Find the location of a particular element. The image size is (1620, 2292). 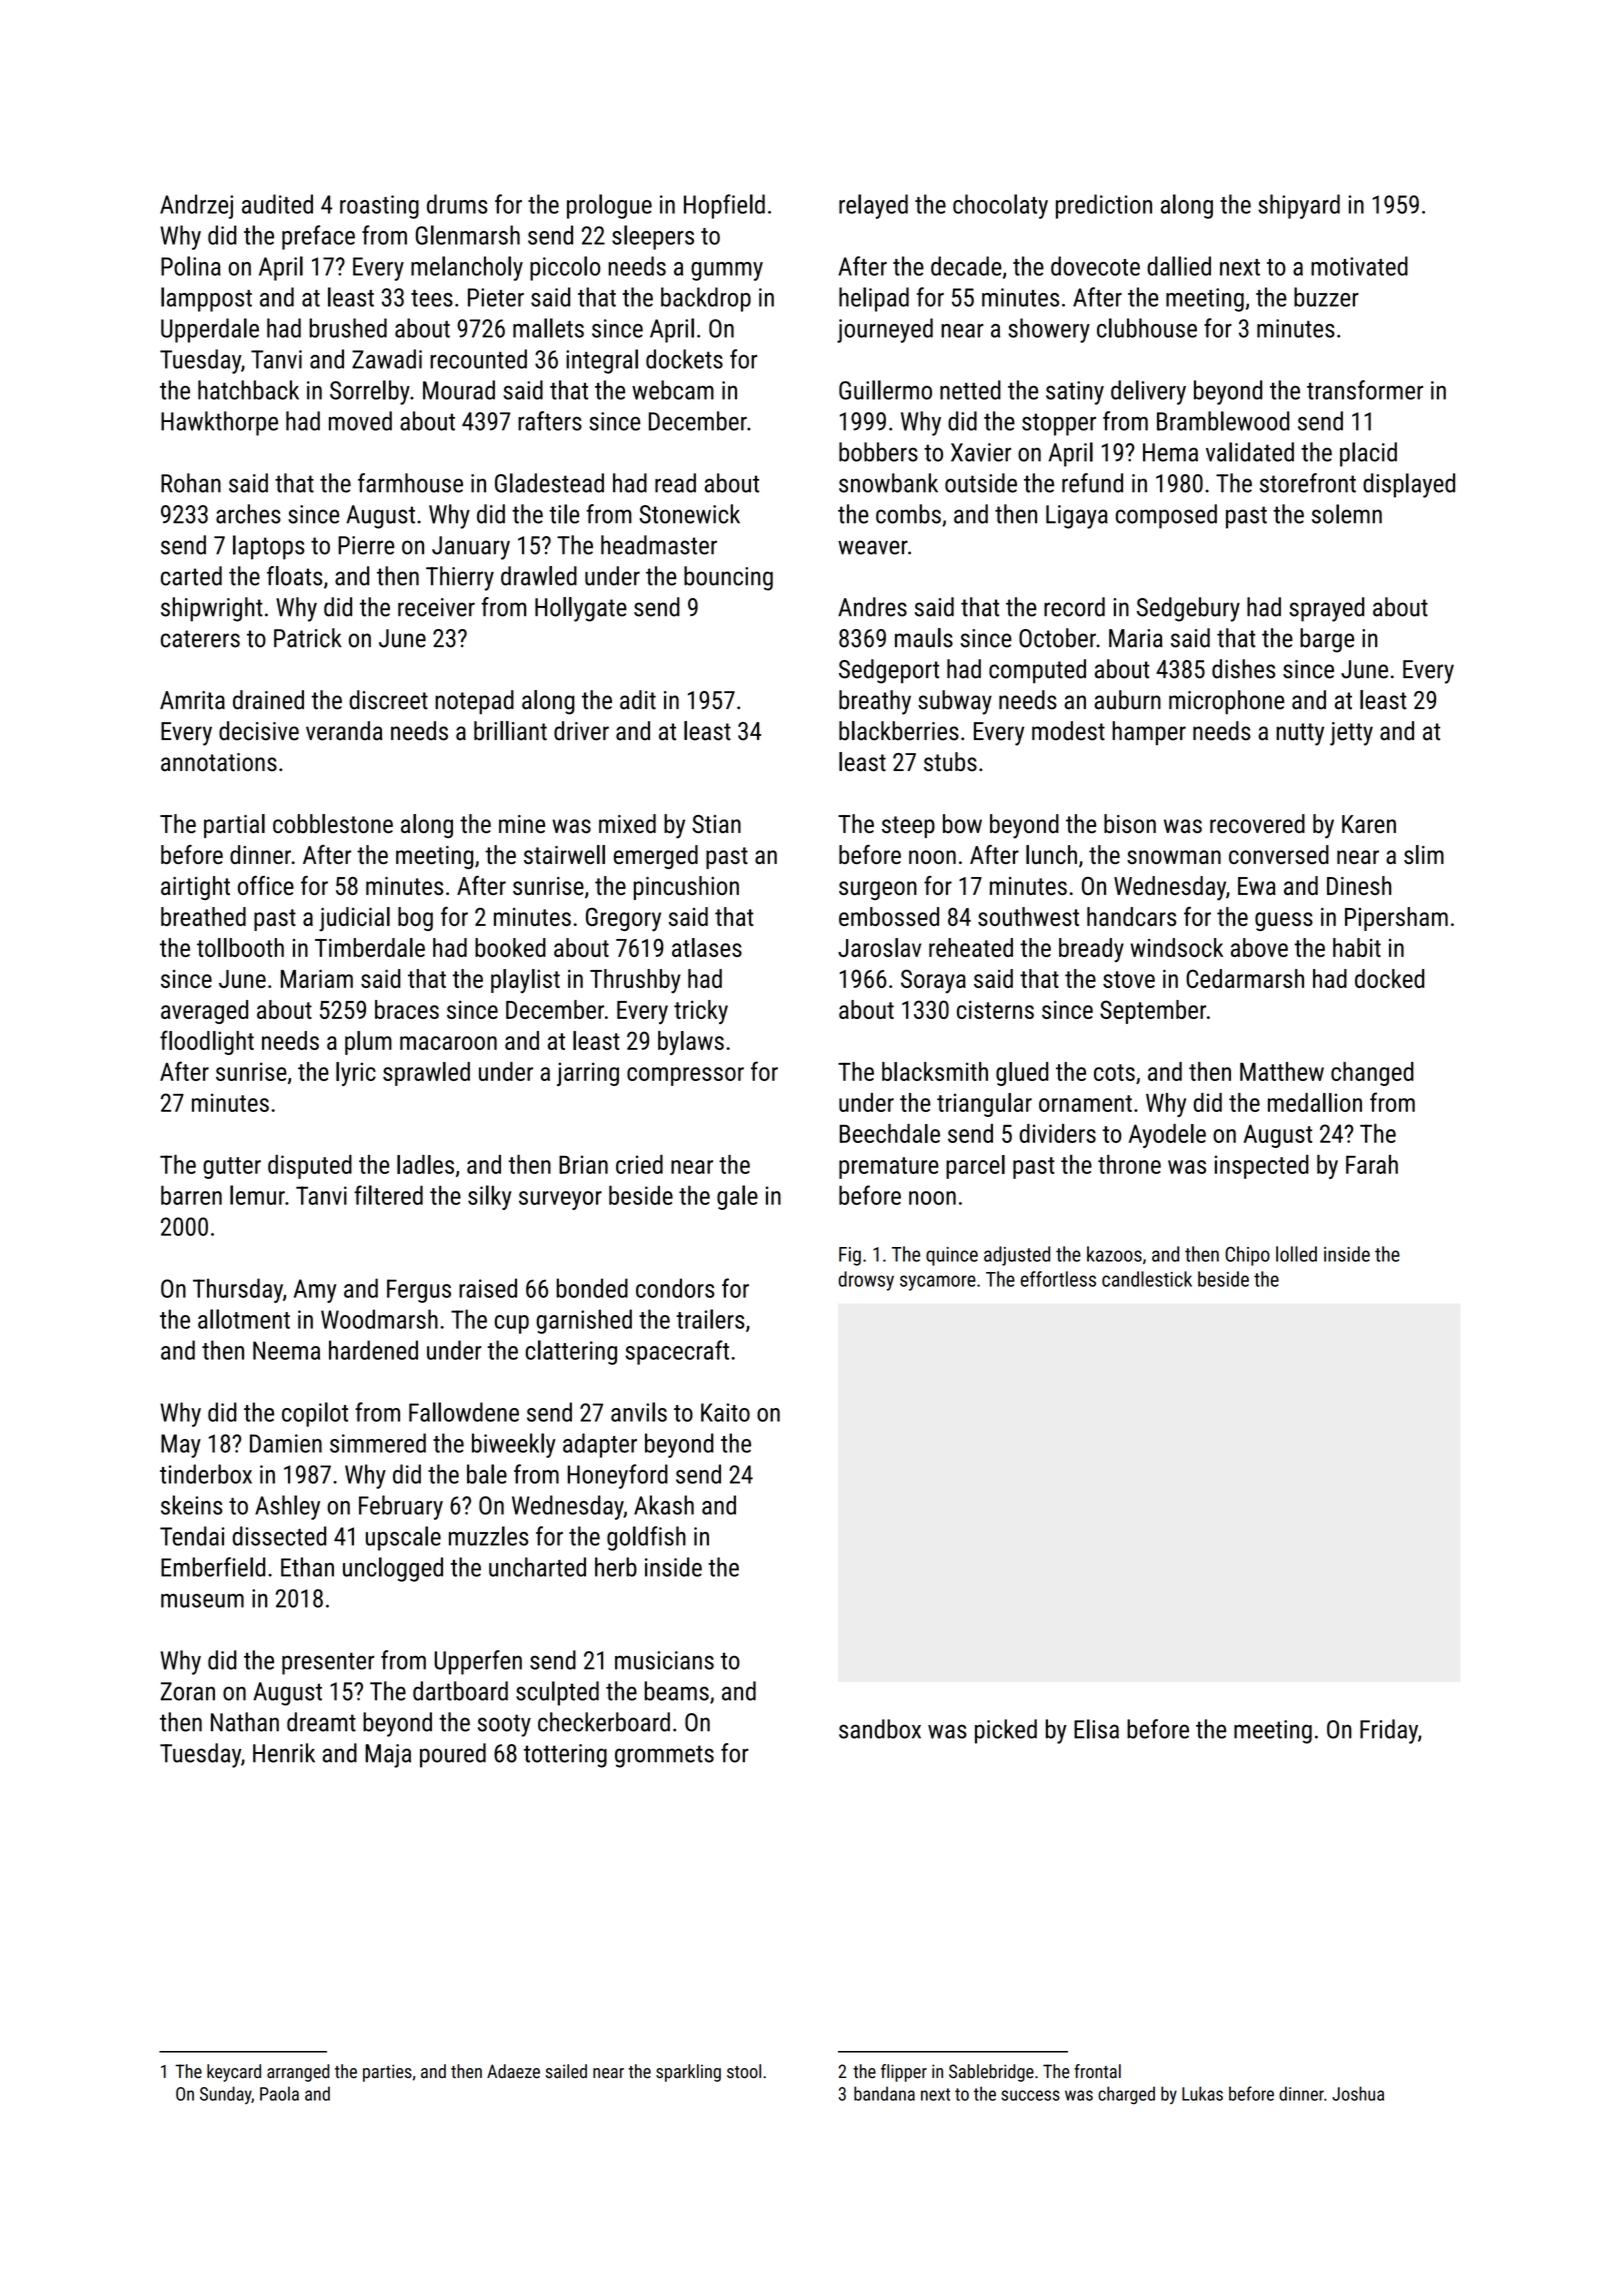

picked is located at coordinates (1006, 1731).
